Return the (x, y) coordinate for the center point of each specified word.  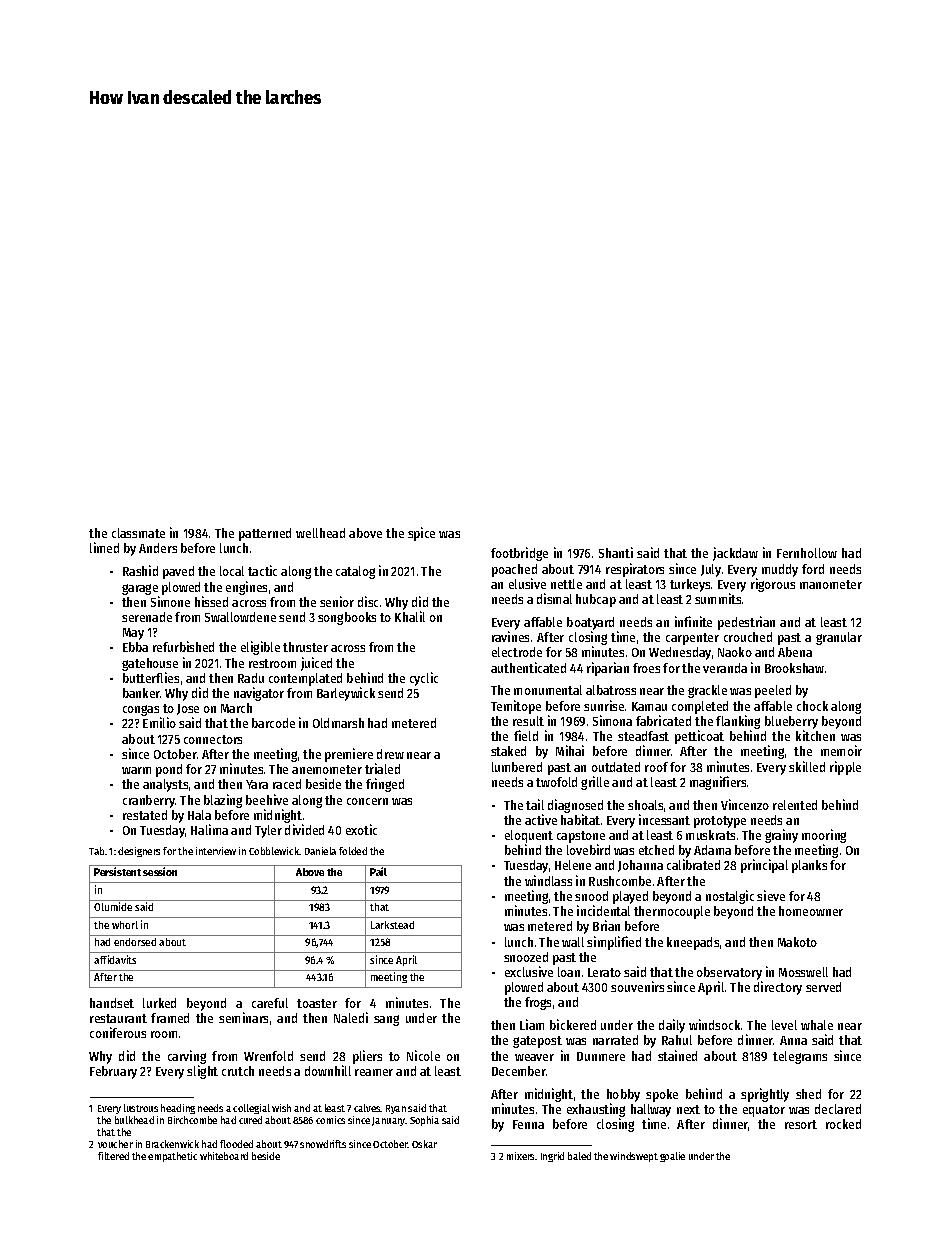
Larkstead (392, 925)
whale (817, 1025)
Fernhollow (807, 553)
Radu (251, 678)
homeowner (811, 911)
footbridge (519, 554)
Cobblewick (274, 851)
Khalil (410, 616)
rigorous (773, 585)
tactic (262, 570)
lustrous (141, 1108)
